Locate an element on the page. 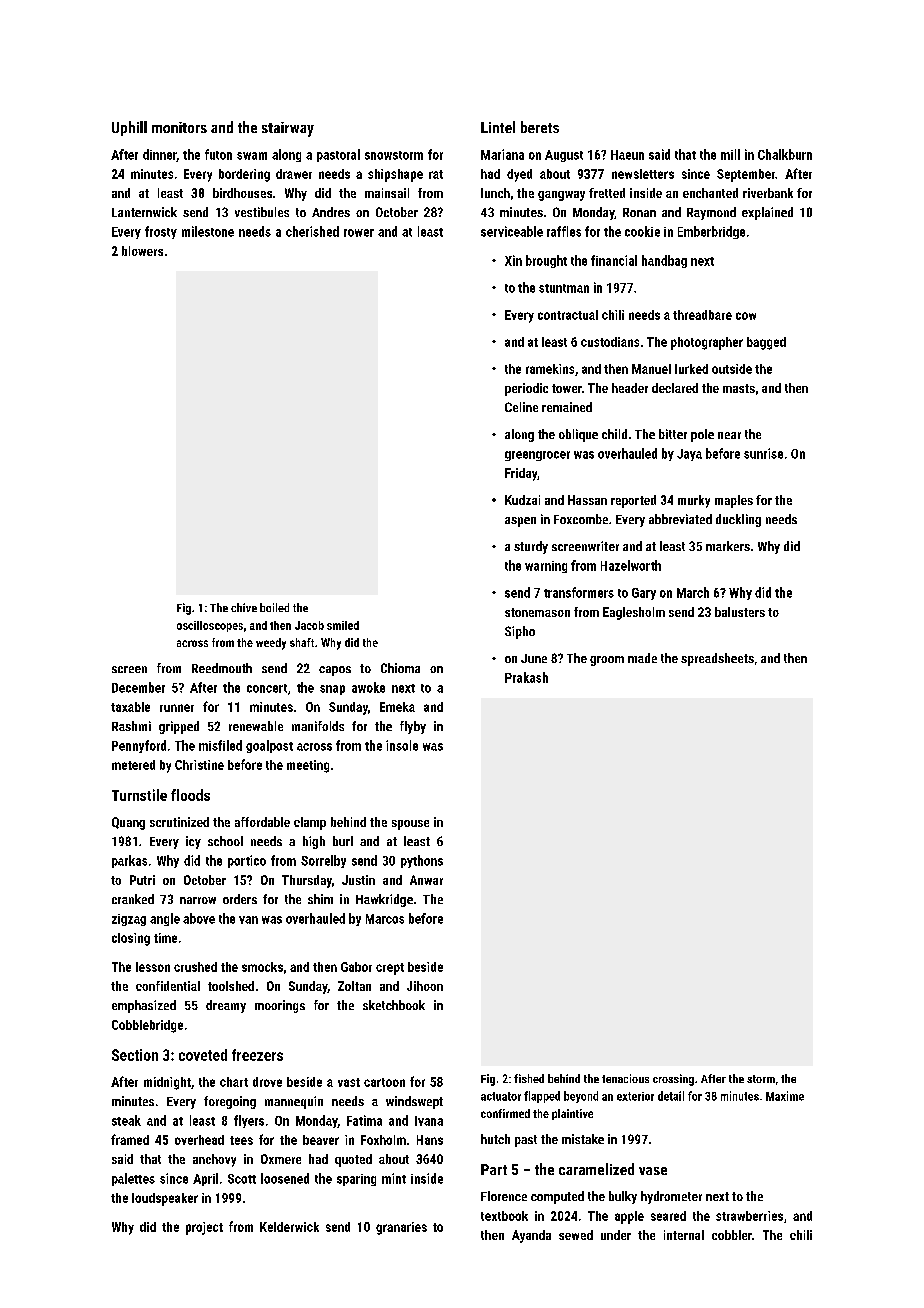 The image size is (924, 1308). Xin is located at coordinates (513, 260).
